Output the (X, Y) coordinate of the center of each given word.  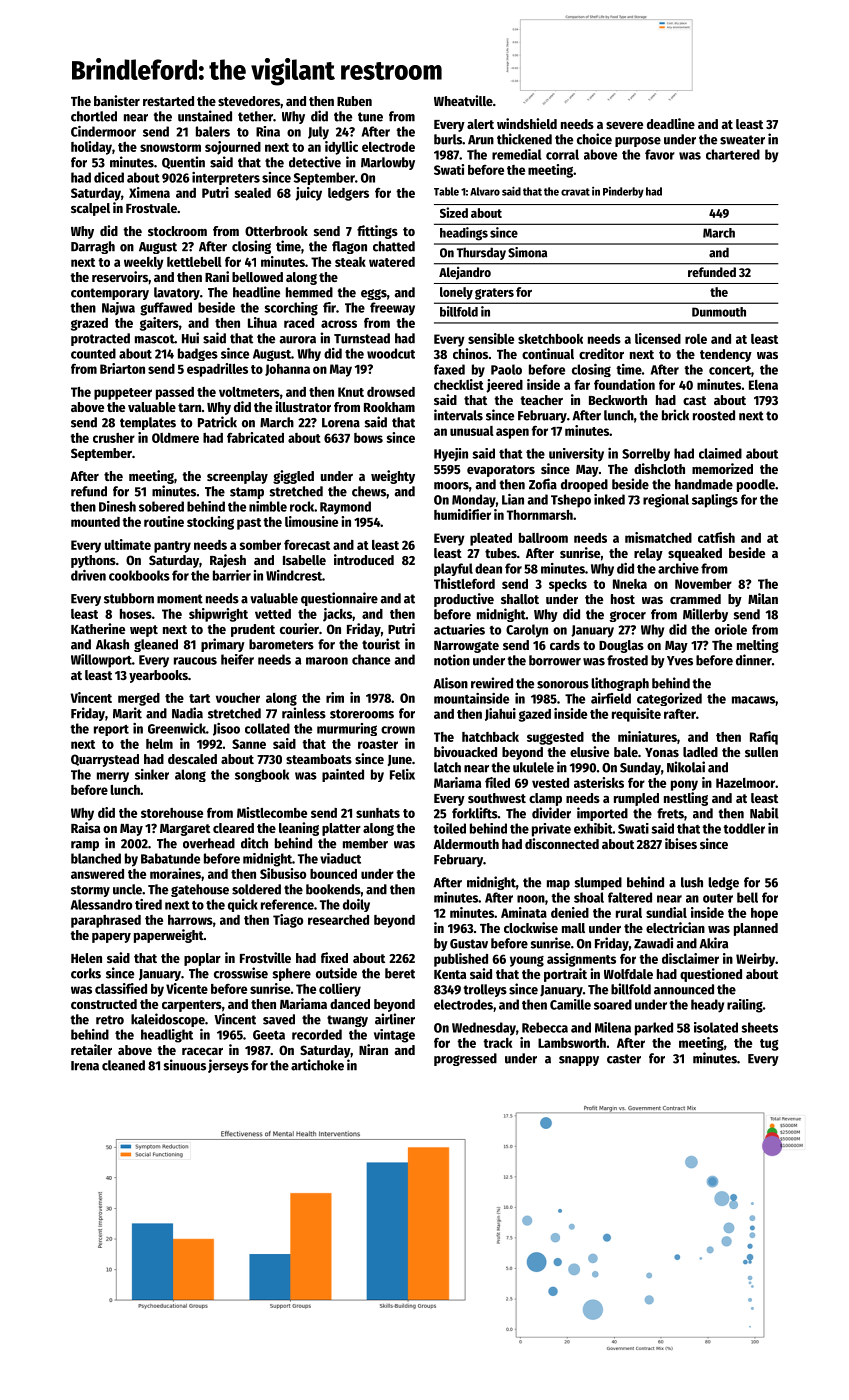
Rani (217, 276)
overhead (209, 843)
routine (164, 521)
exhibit (593, 828)
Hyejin (451, 455)
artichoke (317, 1065)
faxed (449, 369)
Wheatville (463, 100)
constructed (104, 1004)
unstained (205, 116)
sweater (742, 140)
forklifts (475, 813)
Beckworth (618, 400)
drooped (584, 485)
